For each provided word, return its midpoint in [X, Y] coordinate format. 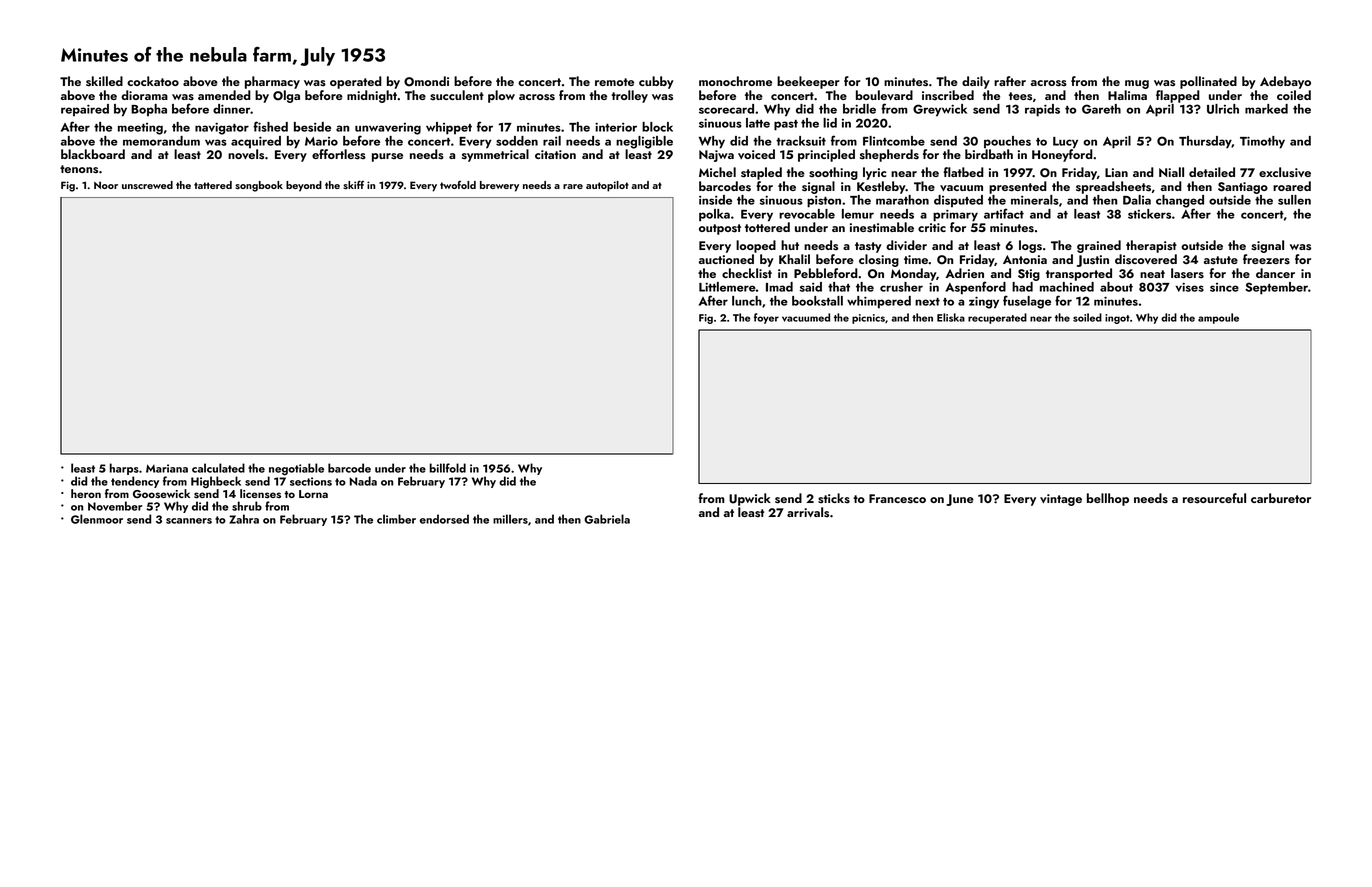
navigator [222, 129]
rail [552, 141]
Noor [106, 185]
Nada [363, 481]
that [839, 287]
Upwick [750, 499]
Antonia [1025, 259]
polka [714, 215]
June [960, 500]
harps [124, 469]
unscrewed [147, 185]
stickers [1149, 214]
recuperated [997, 318]
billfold [448, 468]
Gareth [1101, 109]
